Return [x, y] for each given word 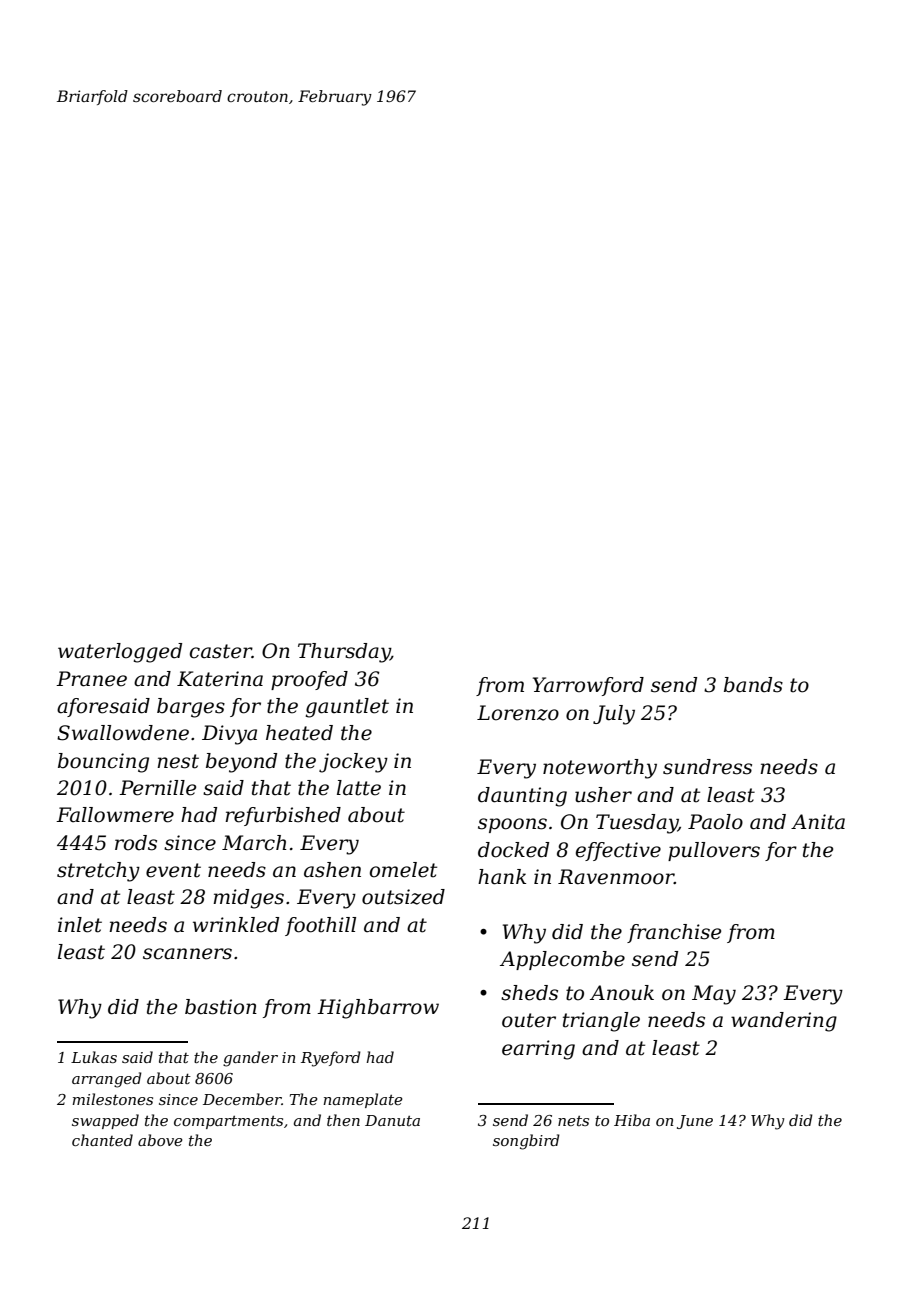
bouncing [103, 763]
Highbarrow [378, 1009]
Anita [818, 822]
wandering [784, 1022]
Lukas [94, 1057]
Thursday [344, 653]
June [695, 1122]
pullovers [714, 851]
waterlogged [120, 653]
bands [753, 685]
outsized [403, 897]
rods [136, 843]
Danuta [392, 1120]
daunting [522, 797]
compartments [228, 1122]
